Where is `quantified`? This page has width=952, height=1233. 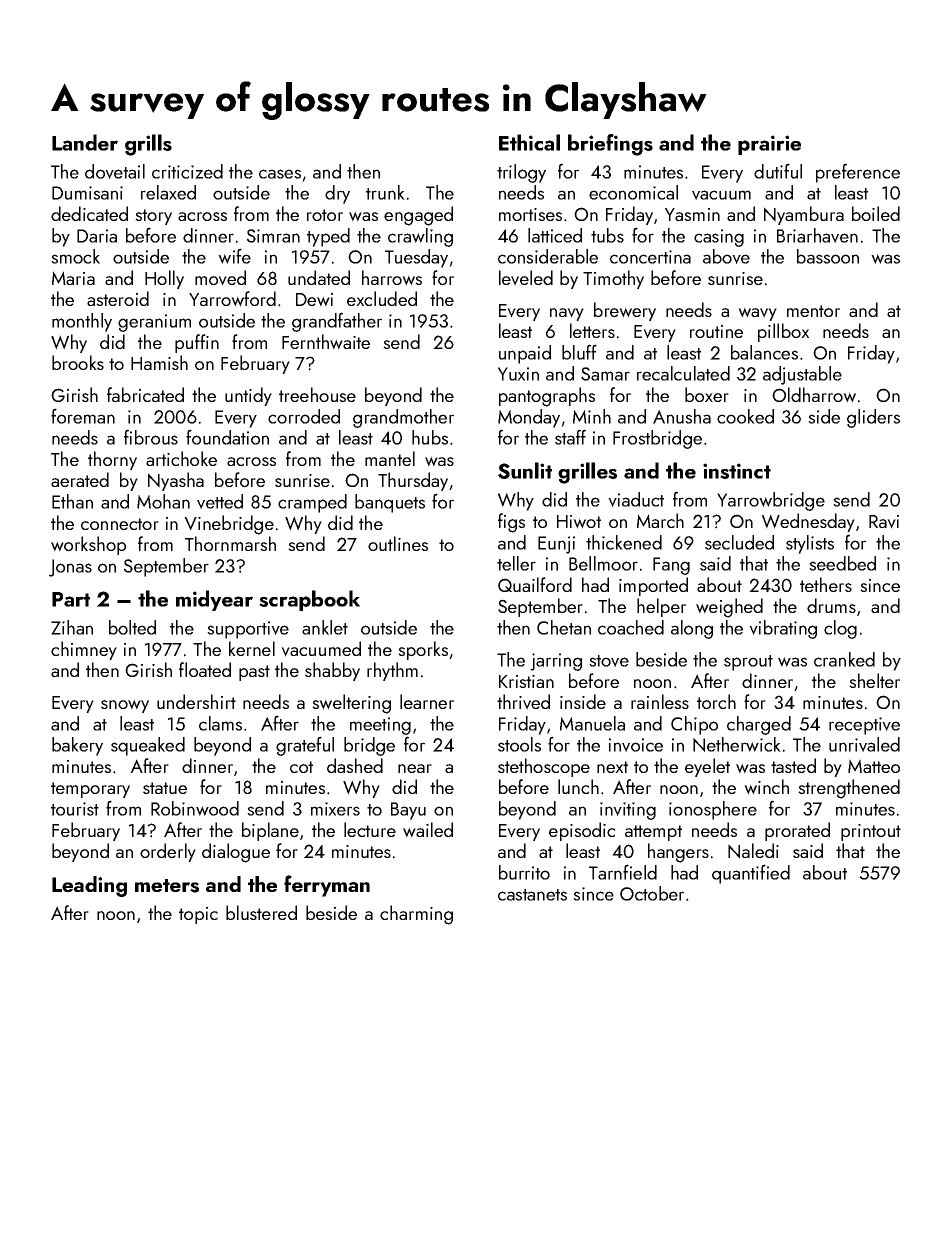
quantified is located at coordinates (751, 874).
